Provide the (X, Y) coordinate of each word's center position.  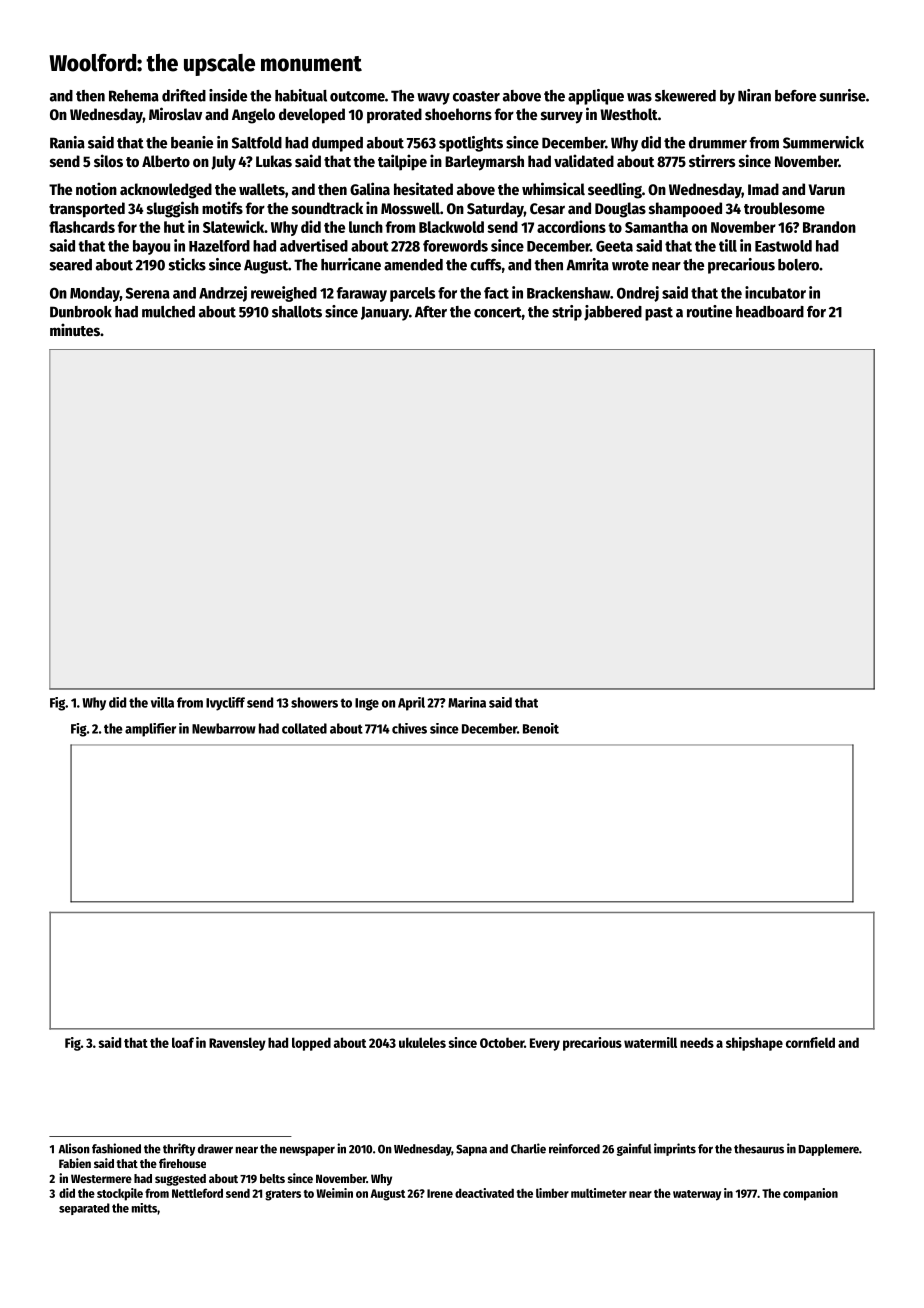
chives (409, 728)
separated (84, 1209)
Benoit (541, 728)
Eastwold (783, 246)
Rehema (134, 96)
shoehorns (458, 114)
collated (304, 728)
